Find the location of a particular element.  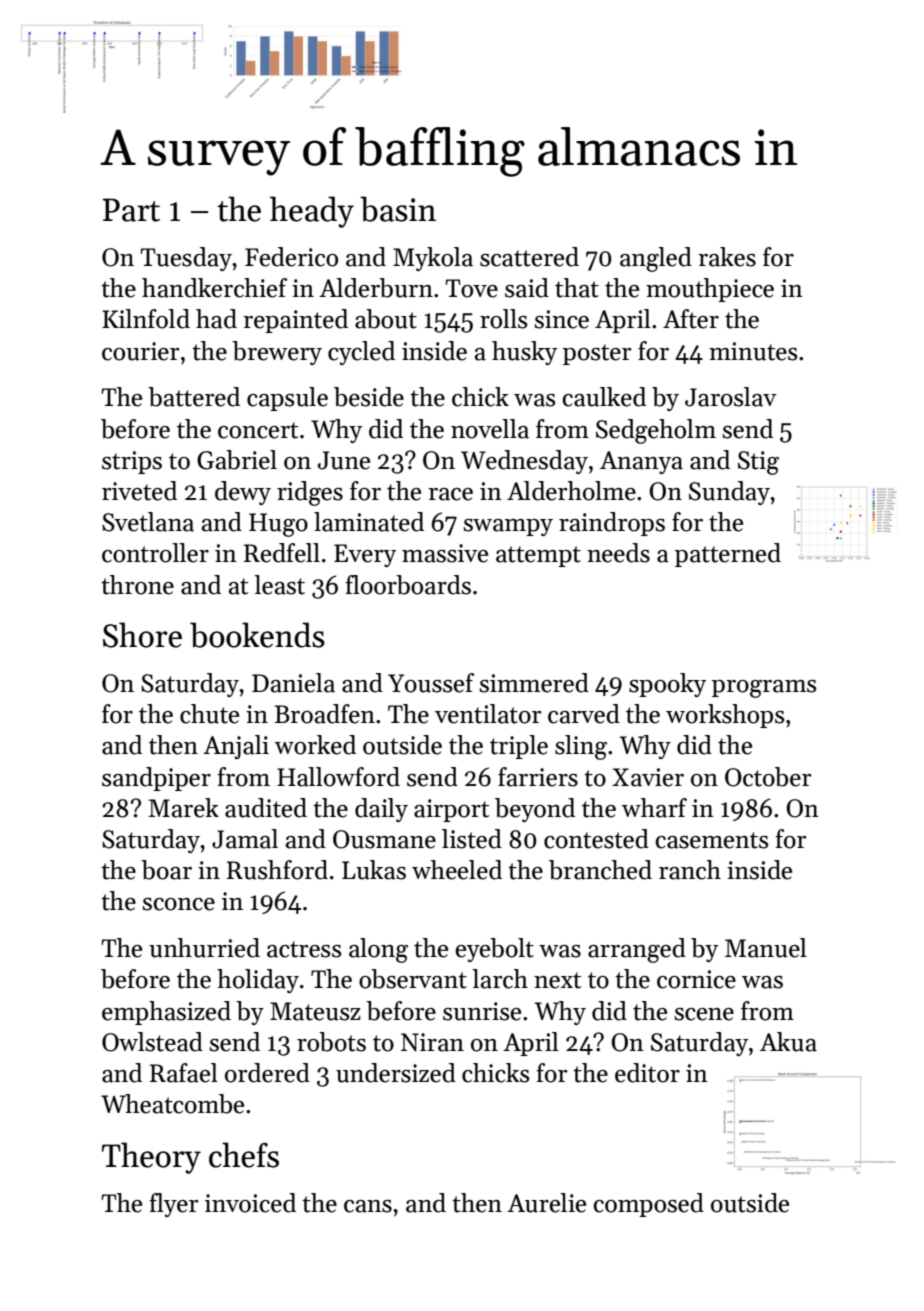

Niran is located at coordinates (432, 1042).
